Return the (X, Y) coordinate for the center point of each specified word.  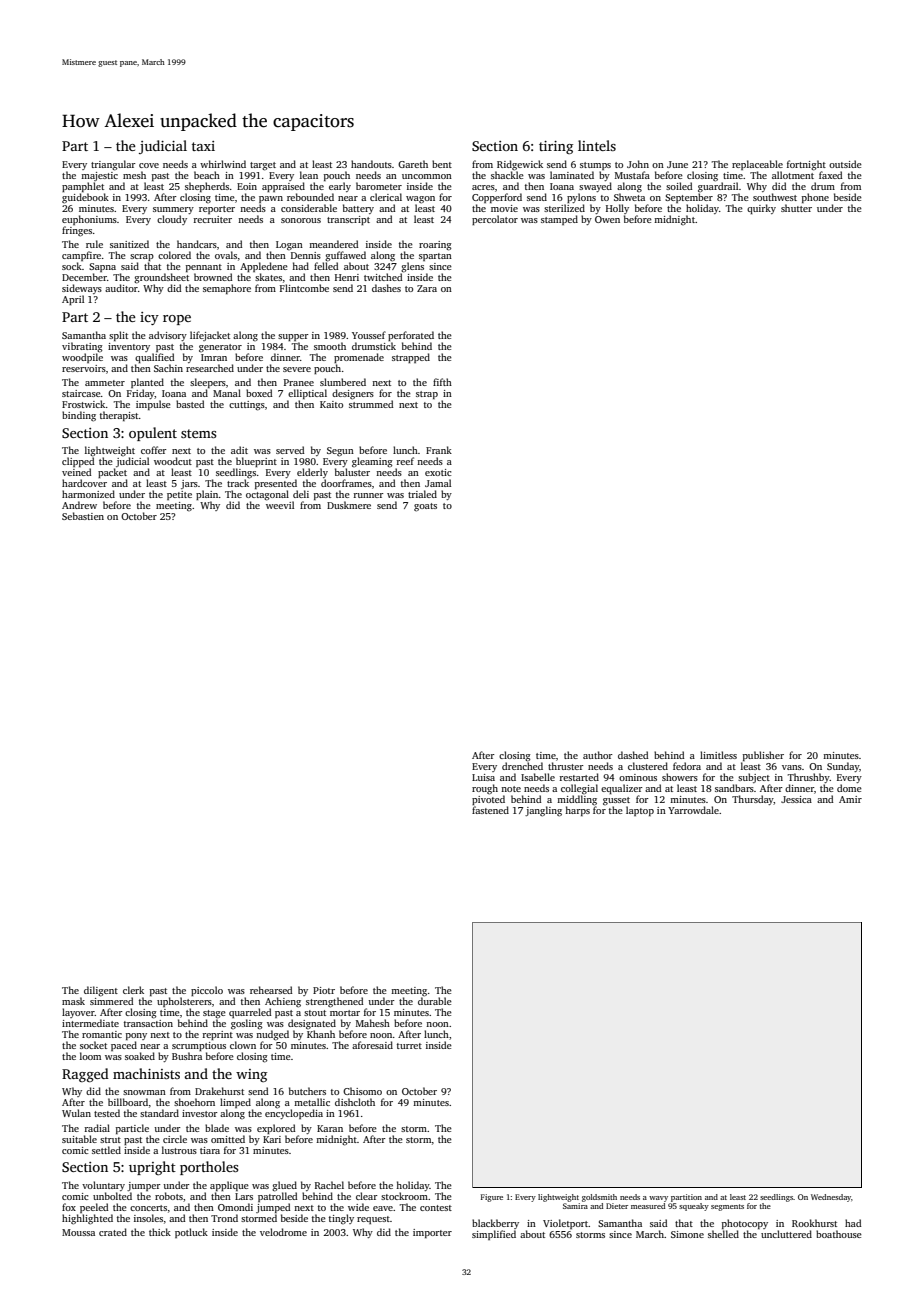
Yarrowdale (693, 810)
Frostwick (84, 404)
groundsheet (161, 278)
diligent (101, 991)
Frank (439, 450)
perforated (411, 336)
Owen (607, 219)
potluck (191, 1233)
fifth (442, 382)
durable (435, 1001)
